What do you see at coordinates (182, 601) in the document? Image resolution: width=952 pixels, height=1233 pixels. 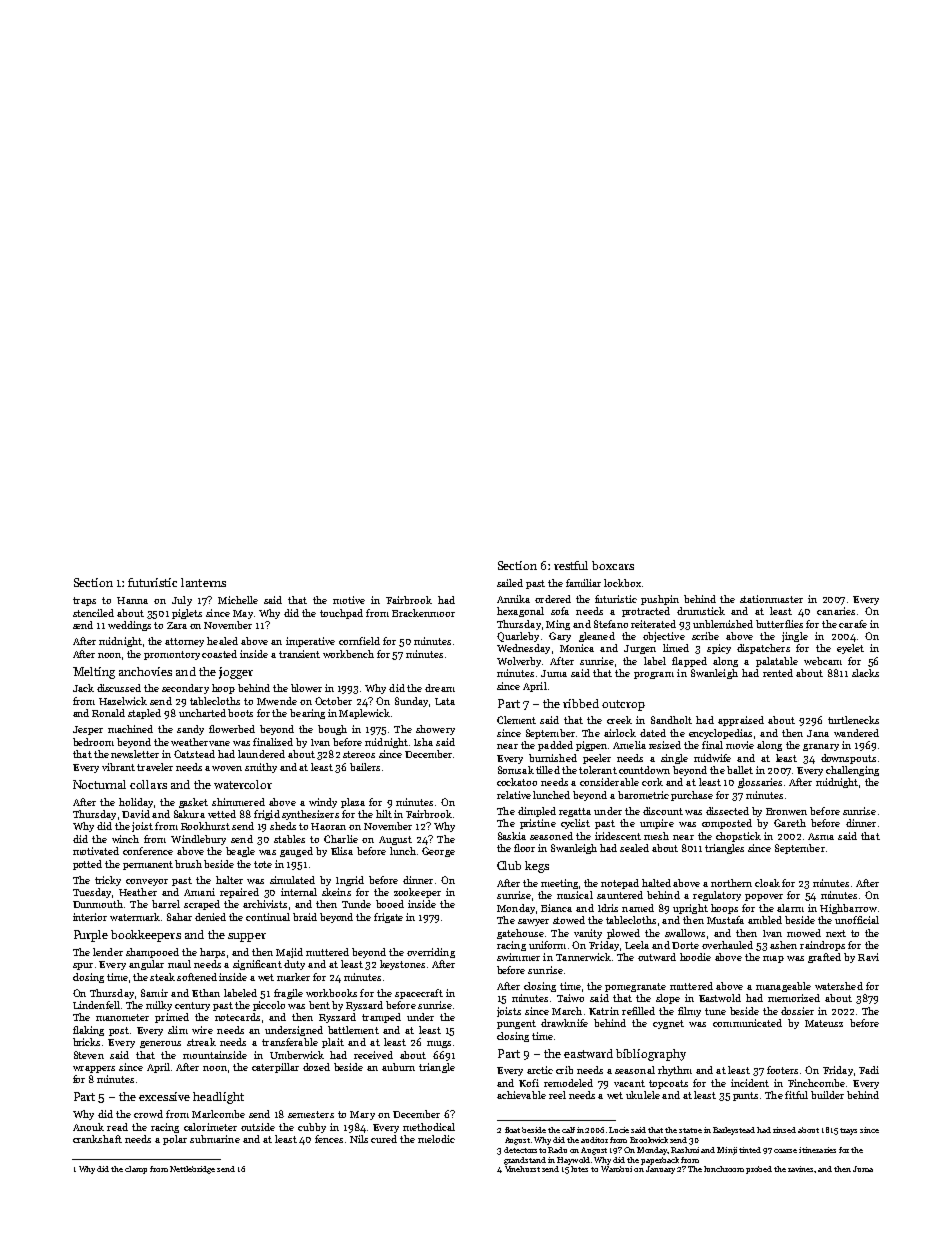 I see `July` at bounding box center [182, 601].
